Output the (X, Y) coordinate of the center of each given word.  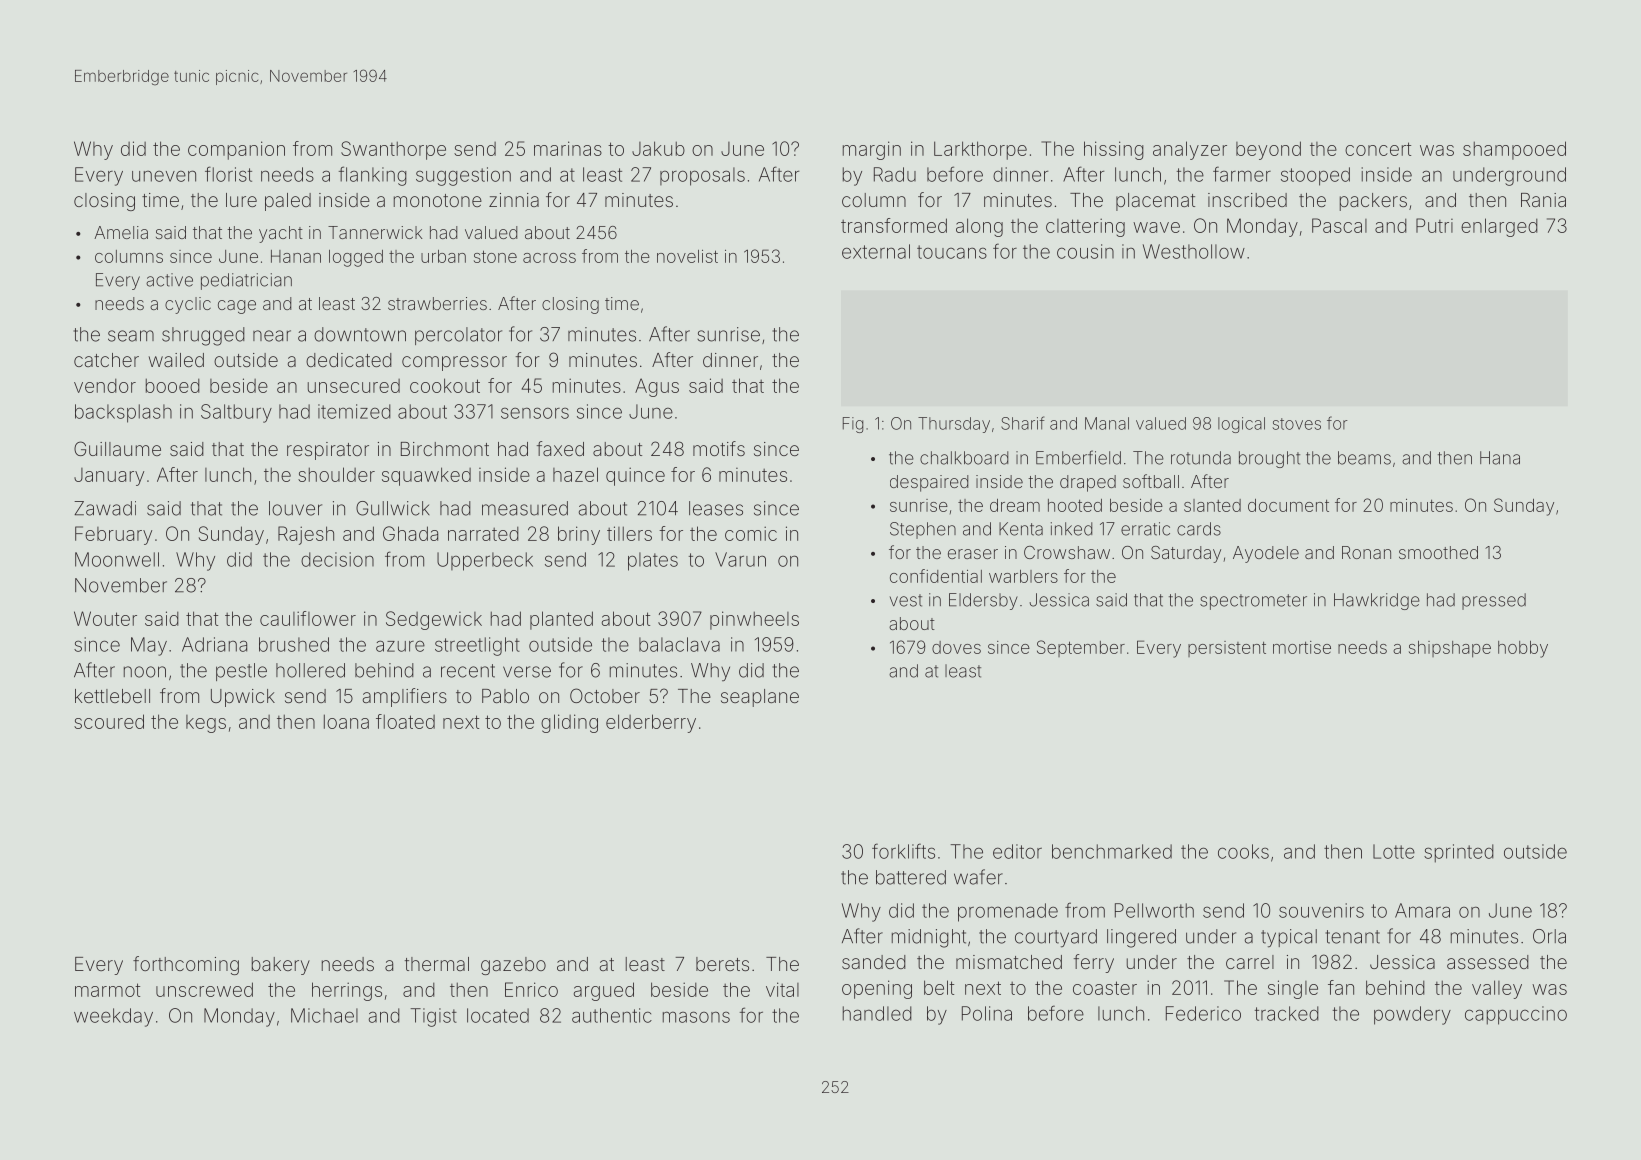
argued (604, 991)
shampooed (1514, 150)
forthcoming (186, 965)
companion (236, 150)
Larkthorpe (980, 150)
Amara (1422, 910)
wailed (176, 360)
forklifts (903, 851)
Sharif (1023, 423)
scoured (109, 721)
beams (1364, 458)
